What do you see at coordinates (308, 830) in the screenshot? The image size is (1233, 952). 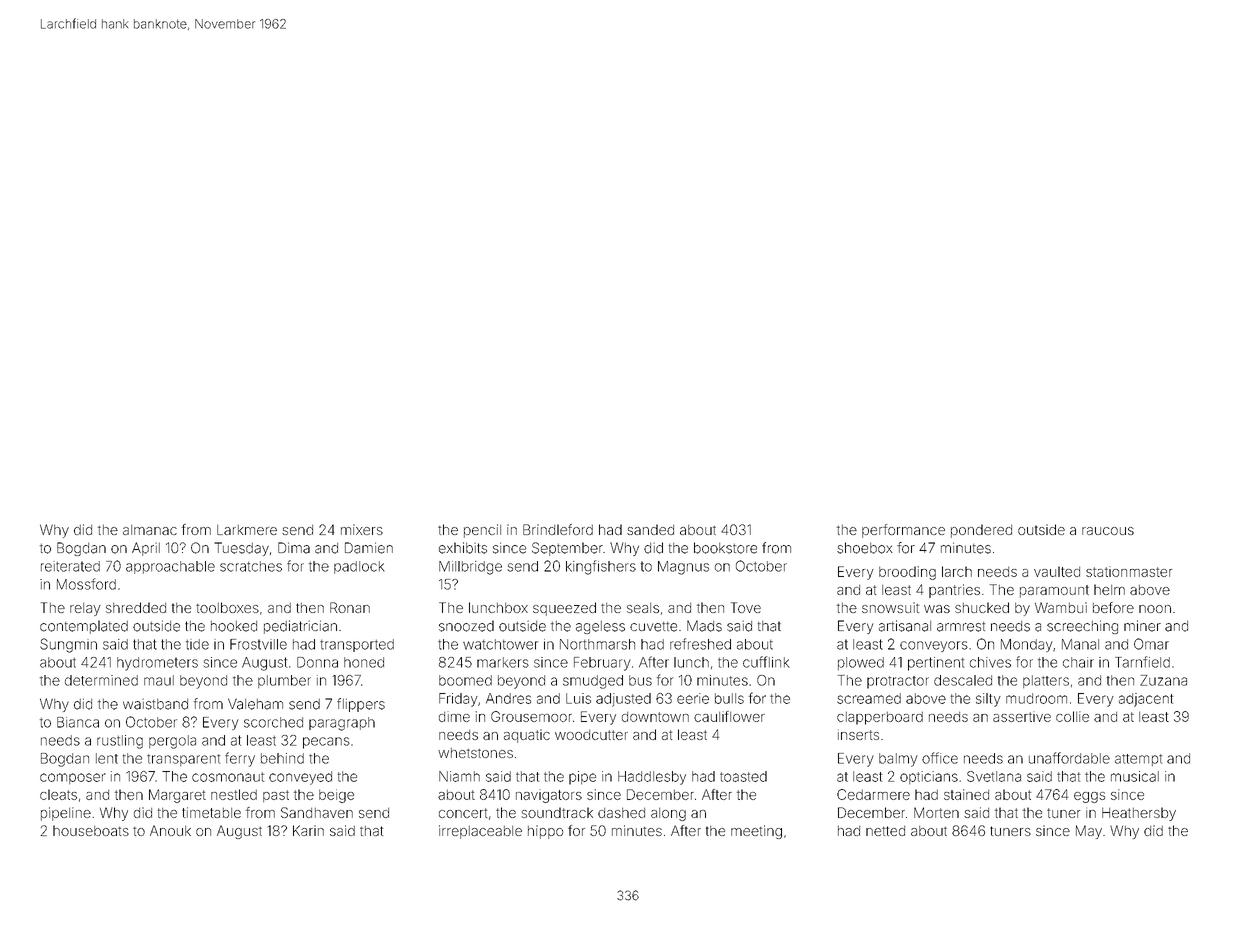 I see `Karin` at bounding box center [308, 830].
